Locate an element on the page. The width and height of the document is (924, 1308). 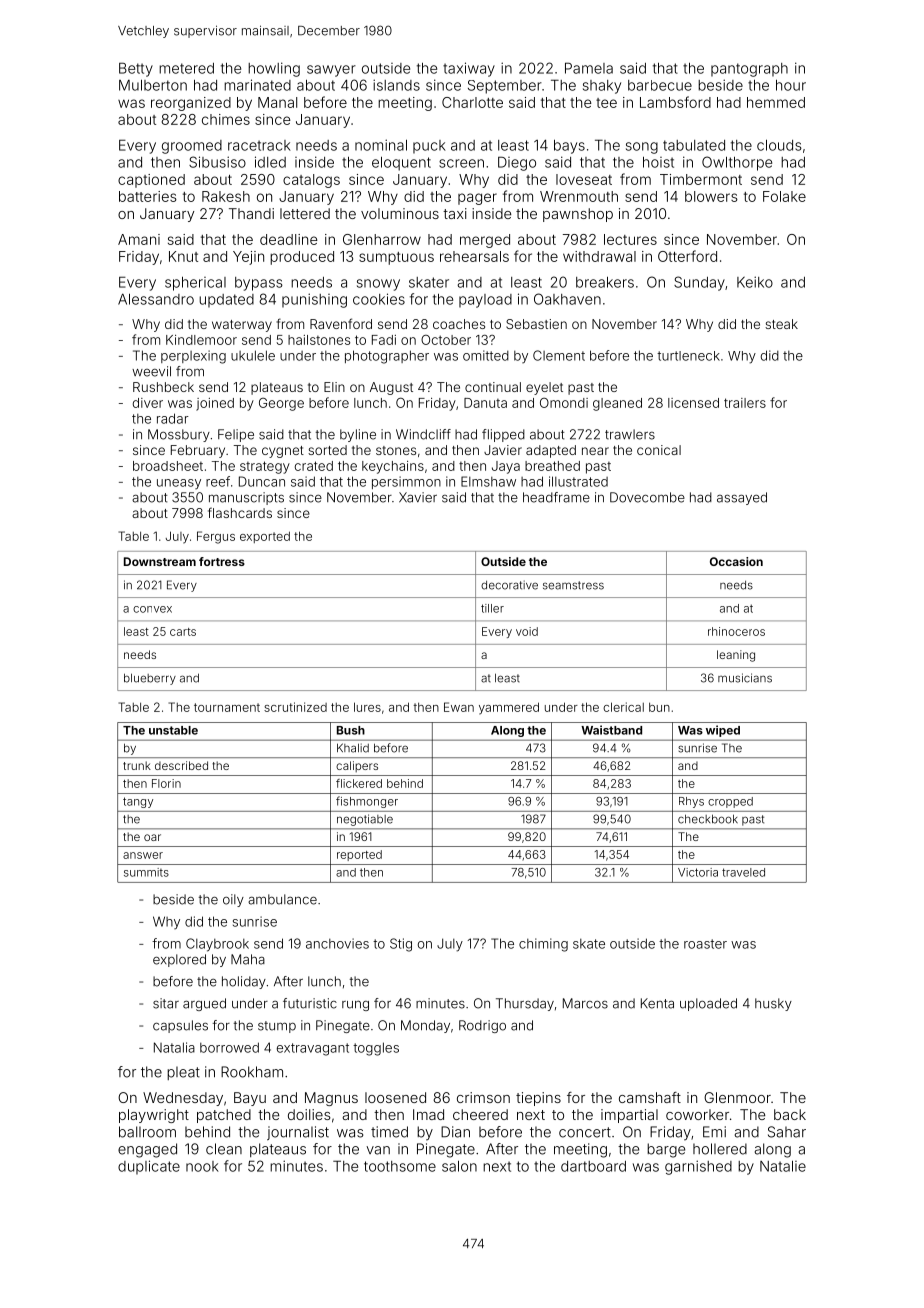
salon is located at coordinates (459, 1166).
